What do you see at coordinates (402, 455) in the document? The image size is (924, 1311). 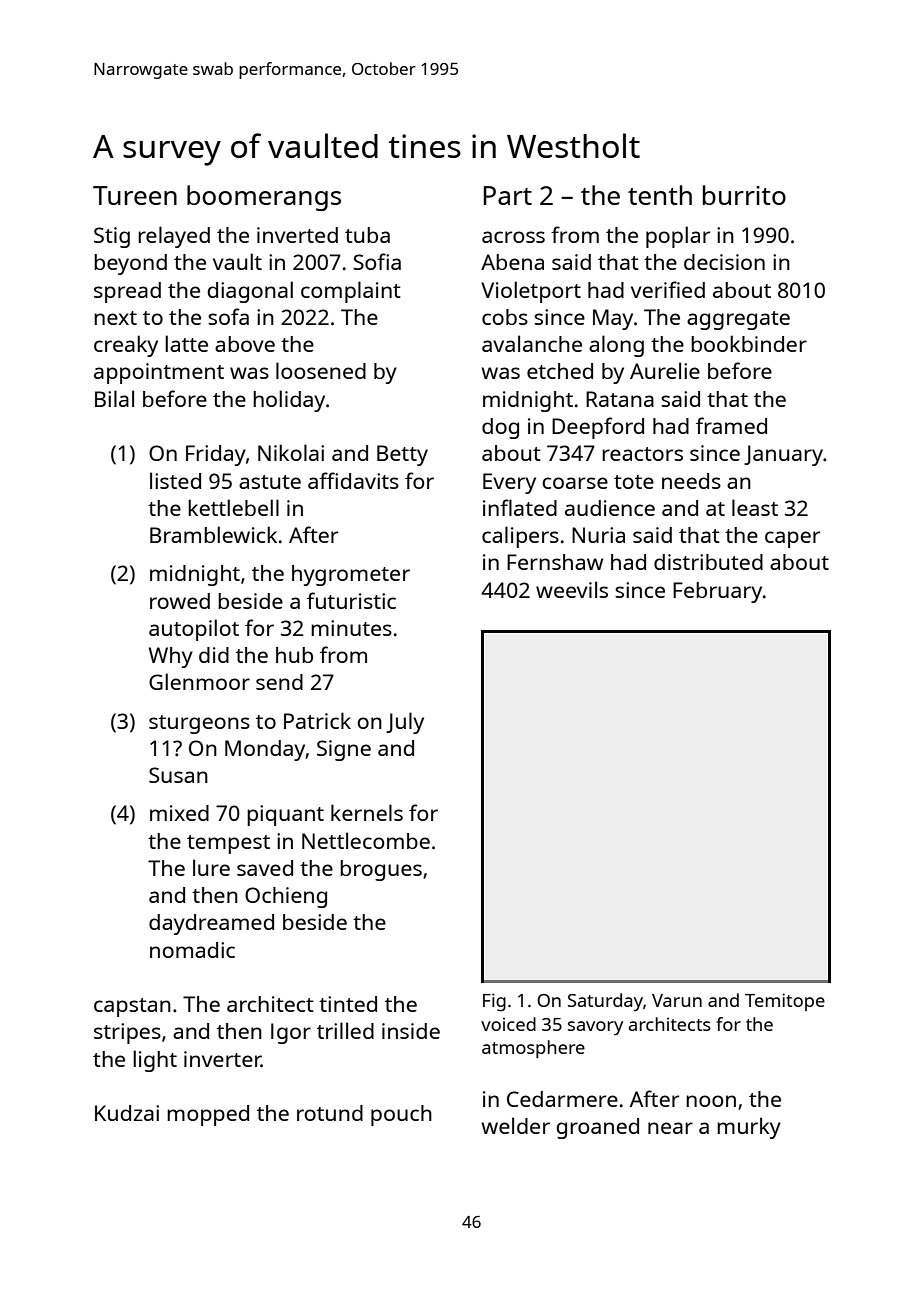 I see `Betty` at bounding box center [402, 455].
